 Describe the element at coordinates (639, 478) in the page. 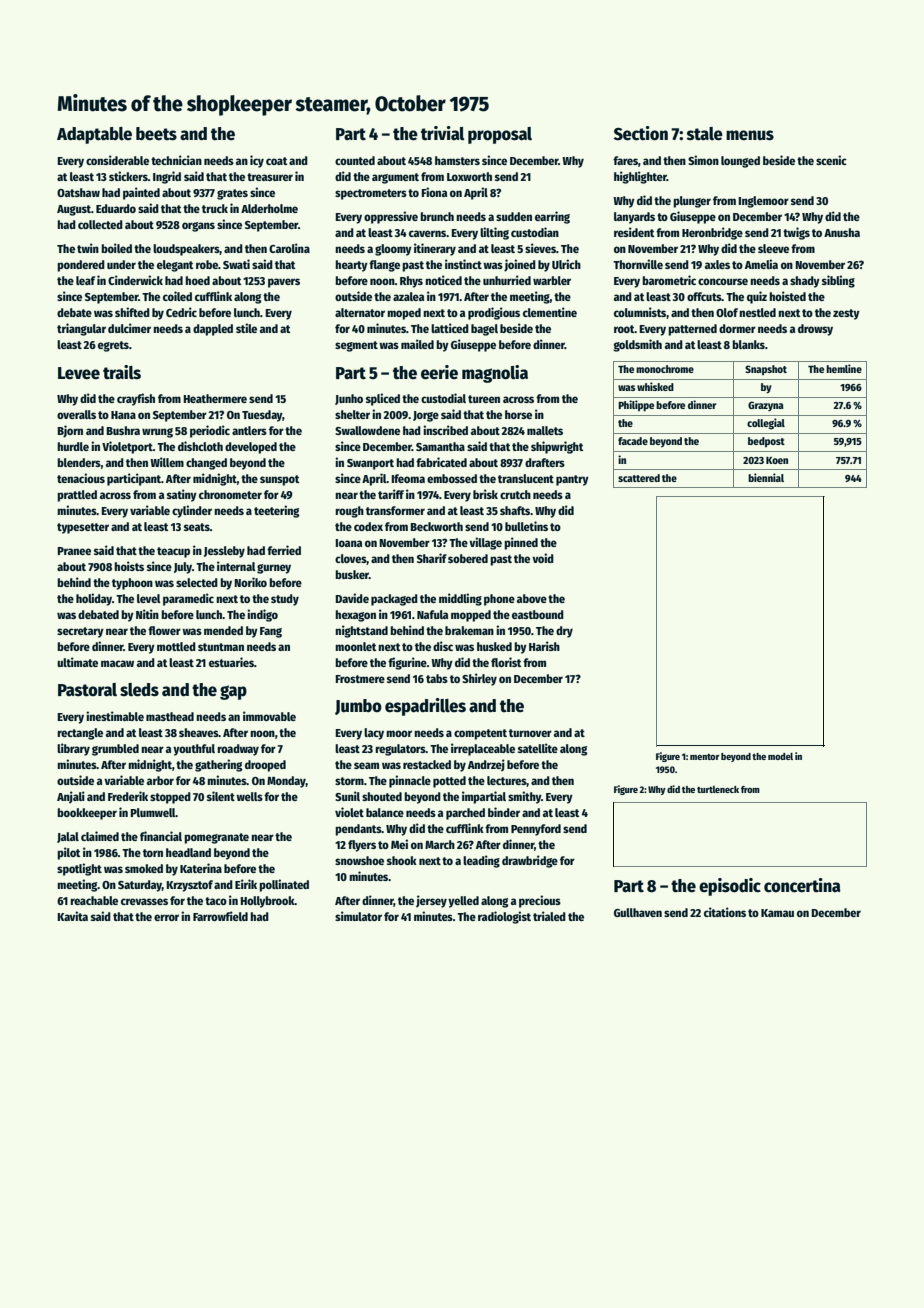

I see `scattered` at that location.
